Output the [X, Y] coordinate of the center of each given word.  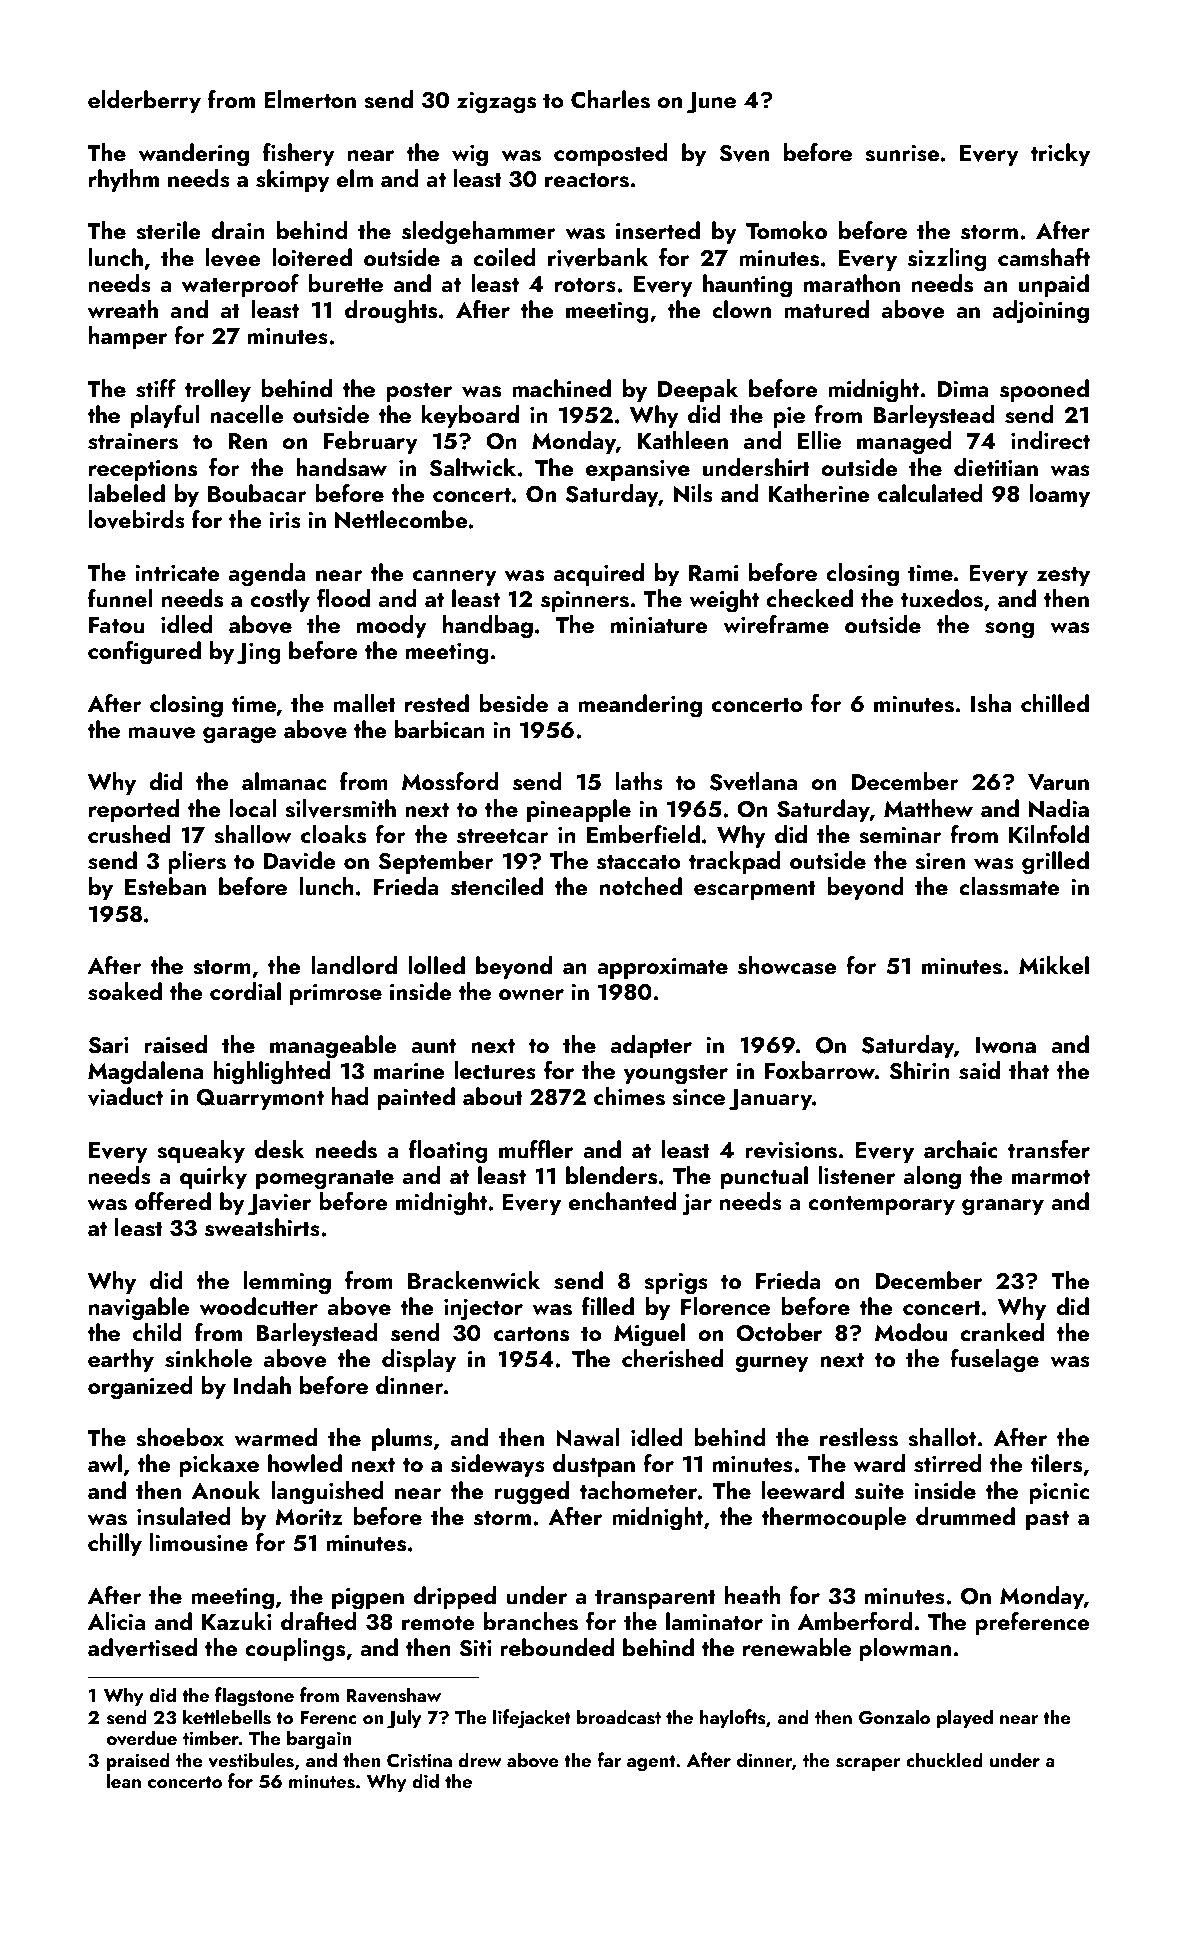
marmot [1051, 1177]
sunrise [902, 153]
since [698, 1097]
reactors [587, 180]
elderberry [144, 101]
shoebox [180, 1437]
